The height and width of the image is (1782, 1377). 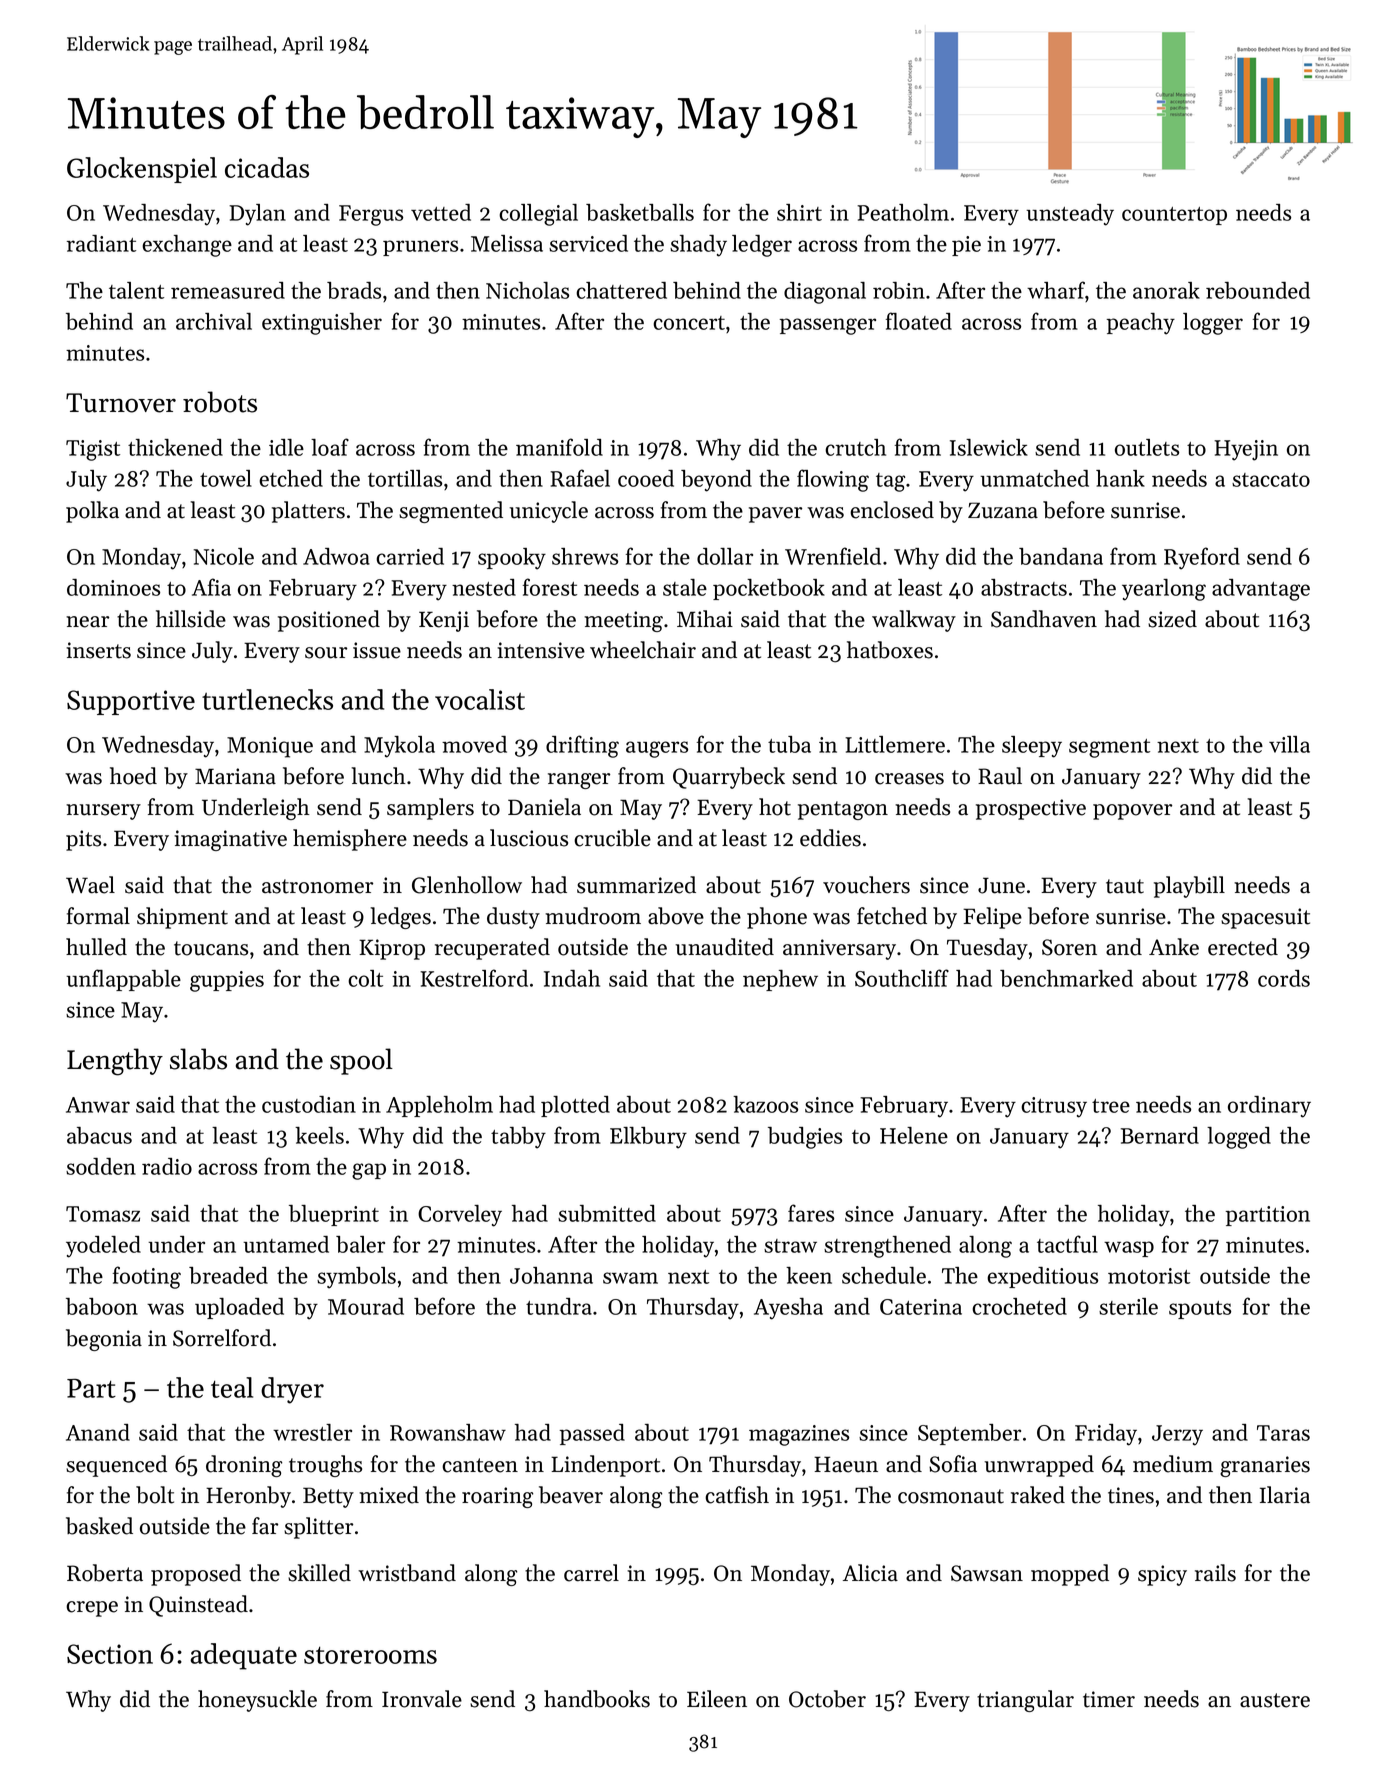 I want to click on tuba, so click(x=789, y=744).
